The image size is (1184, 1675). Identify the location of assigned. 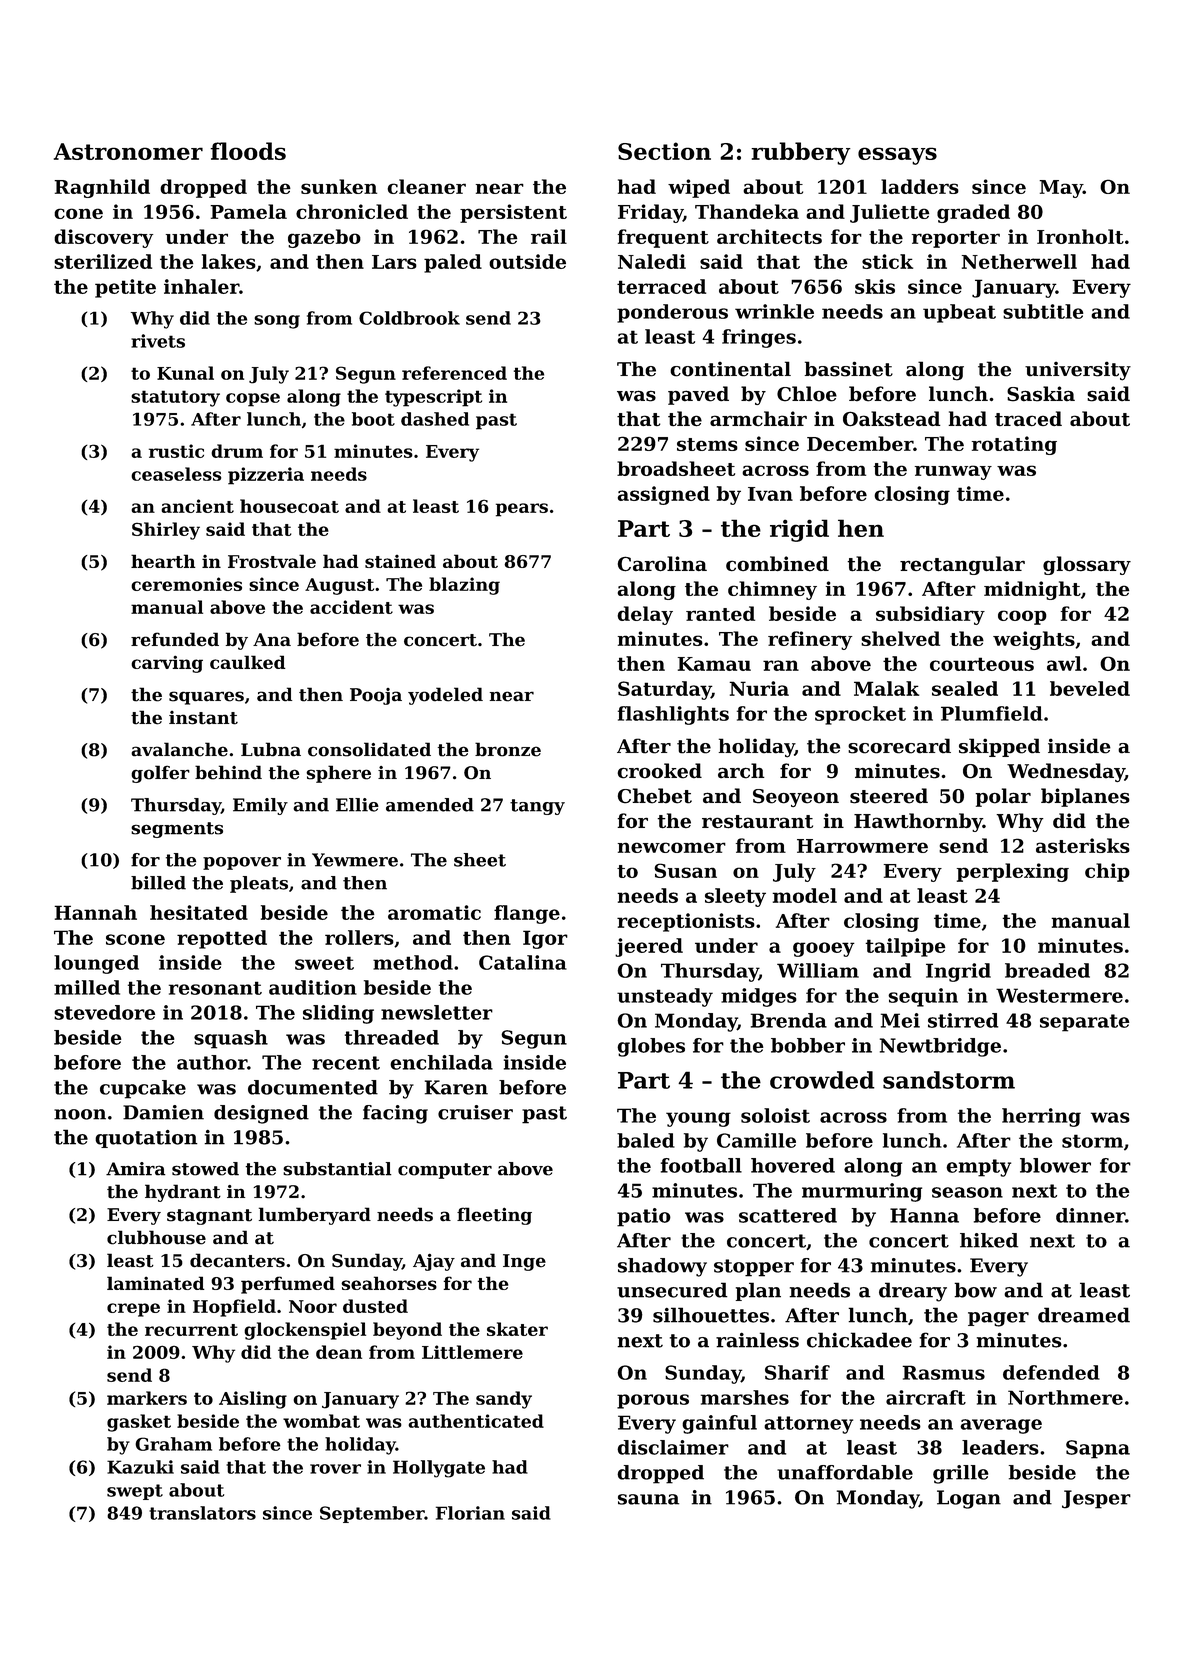
(664, 495).
